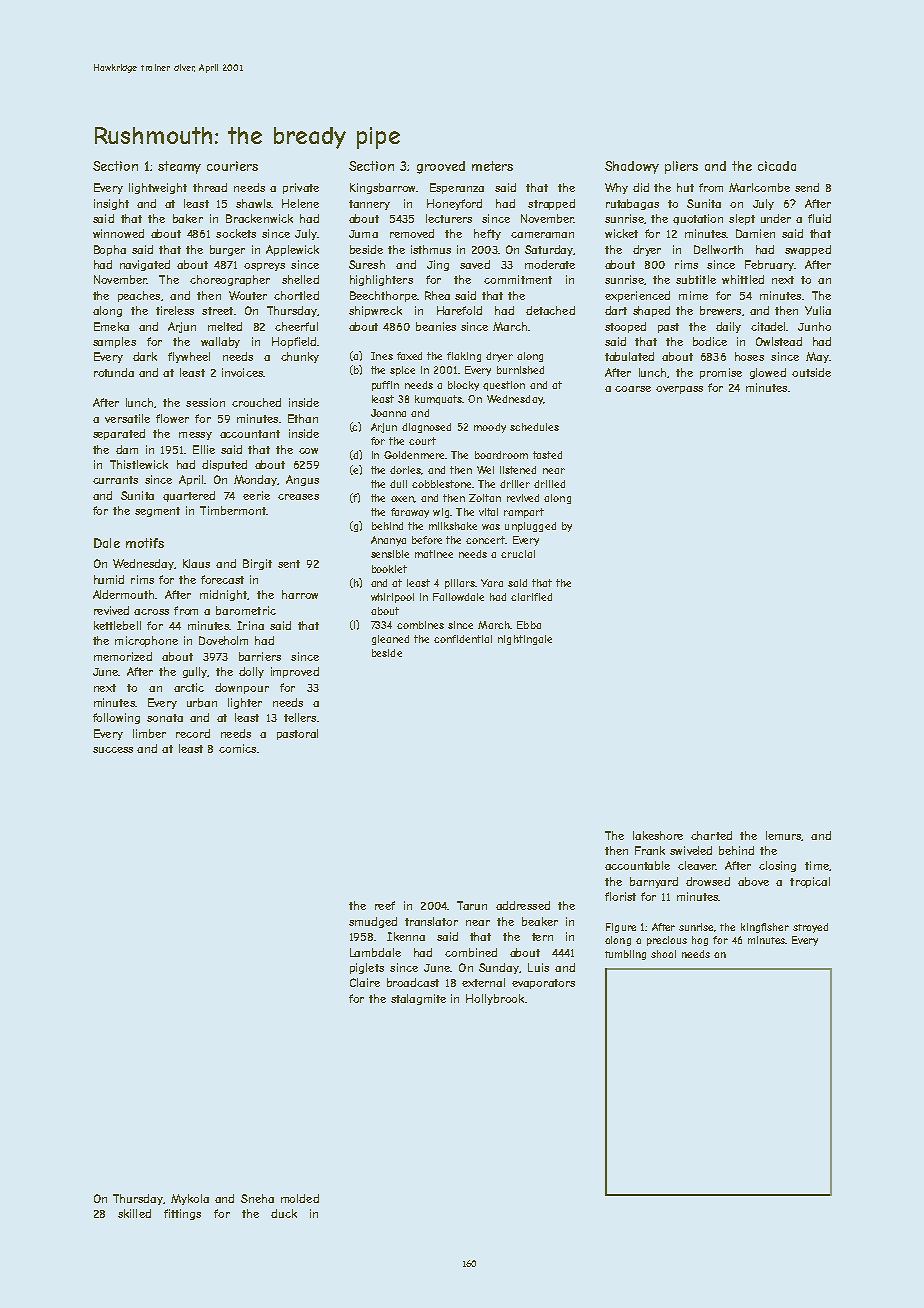 Image resolution: width=924 pixels, height=1308 pixels. What do you see at coordinates (777, 166) in the screenshot?
I see `cicada` at bounding box center [777, 166].
